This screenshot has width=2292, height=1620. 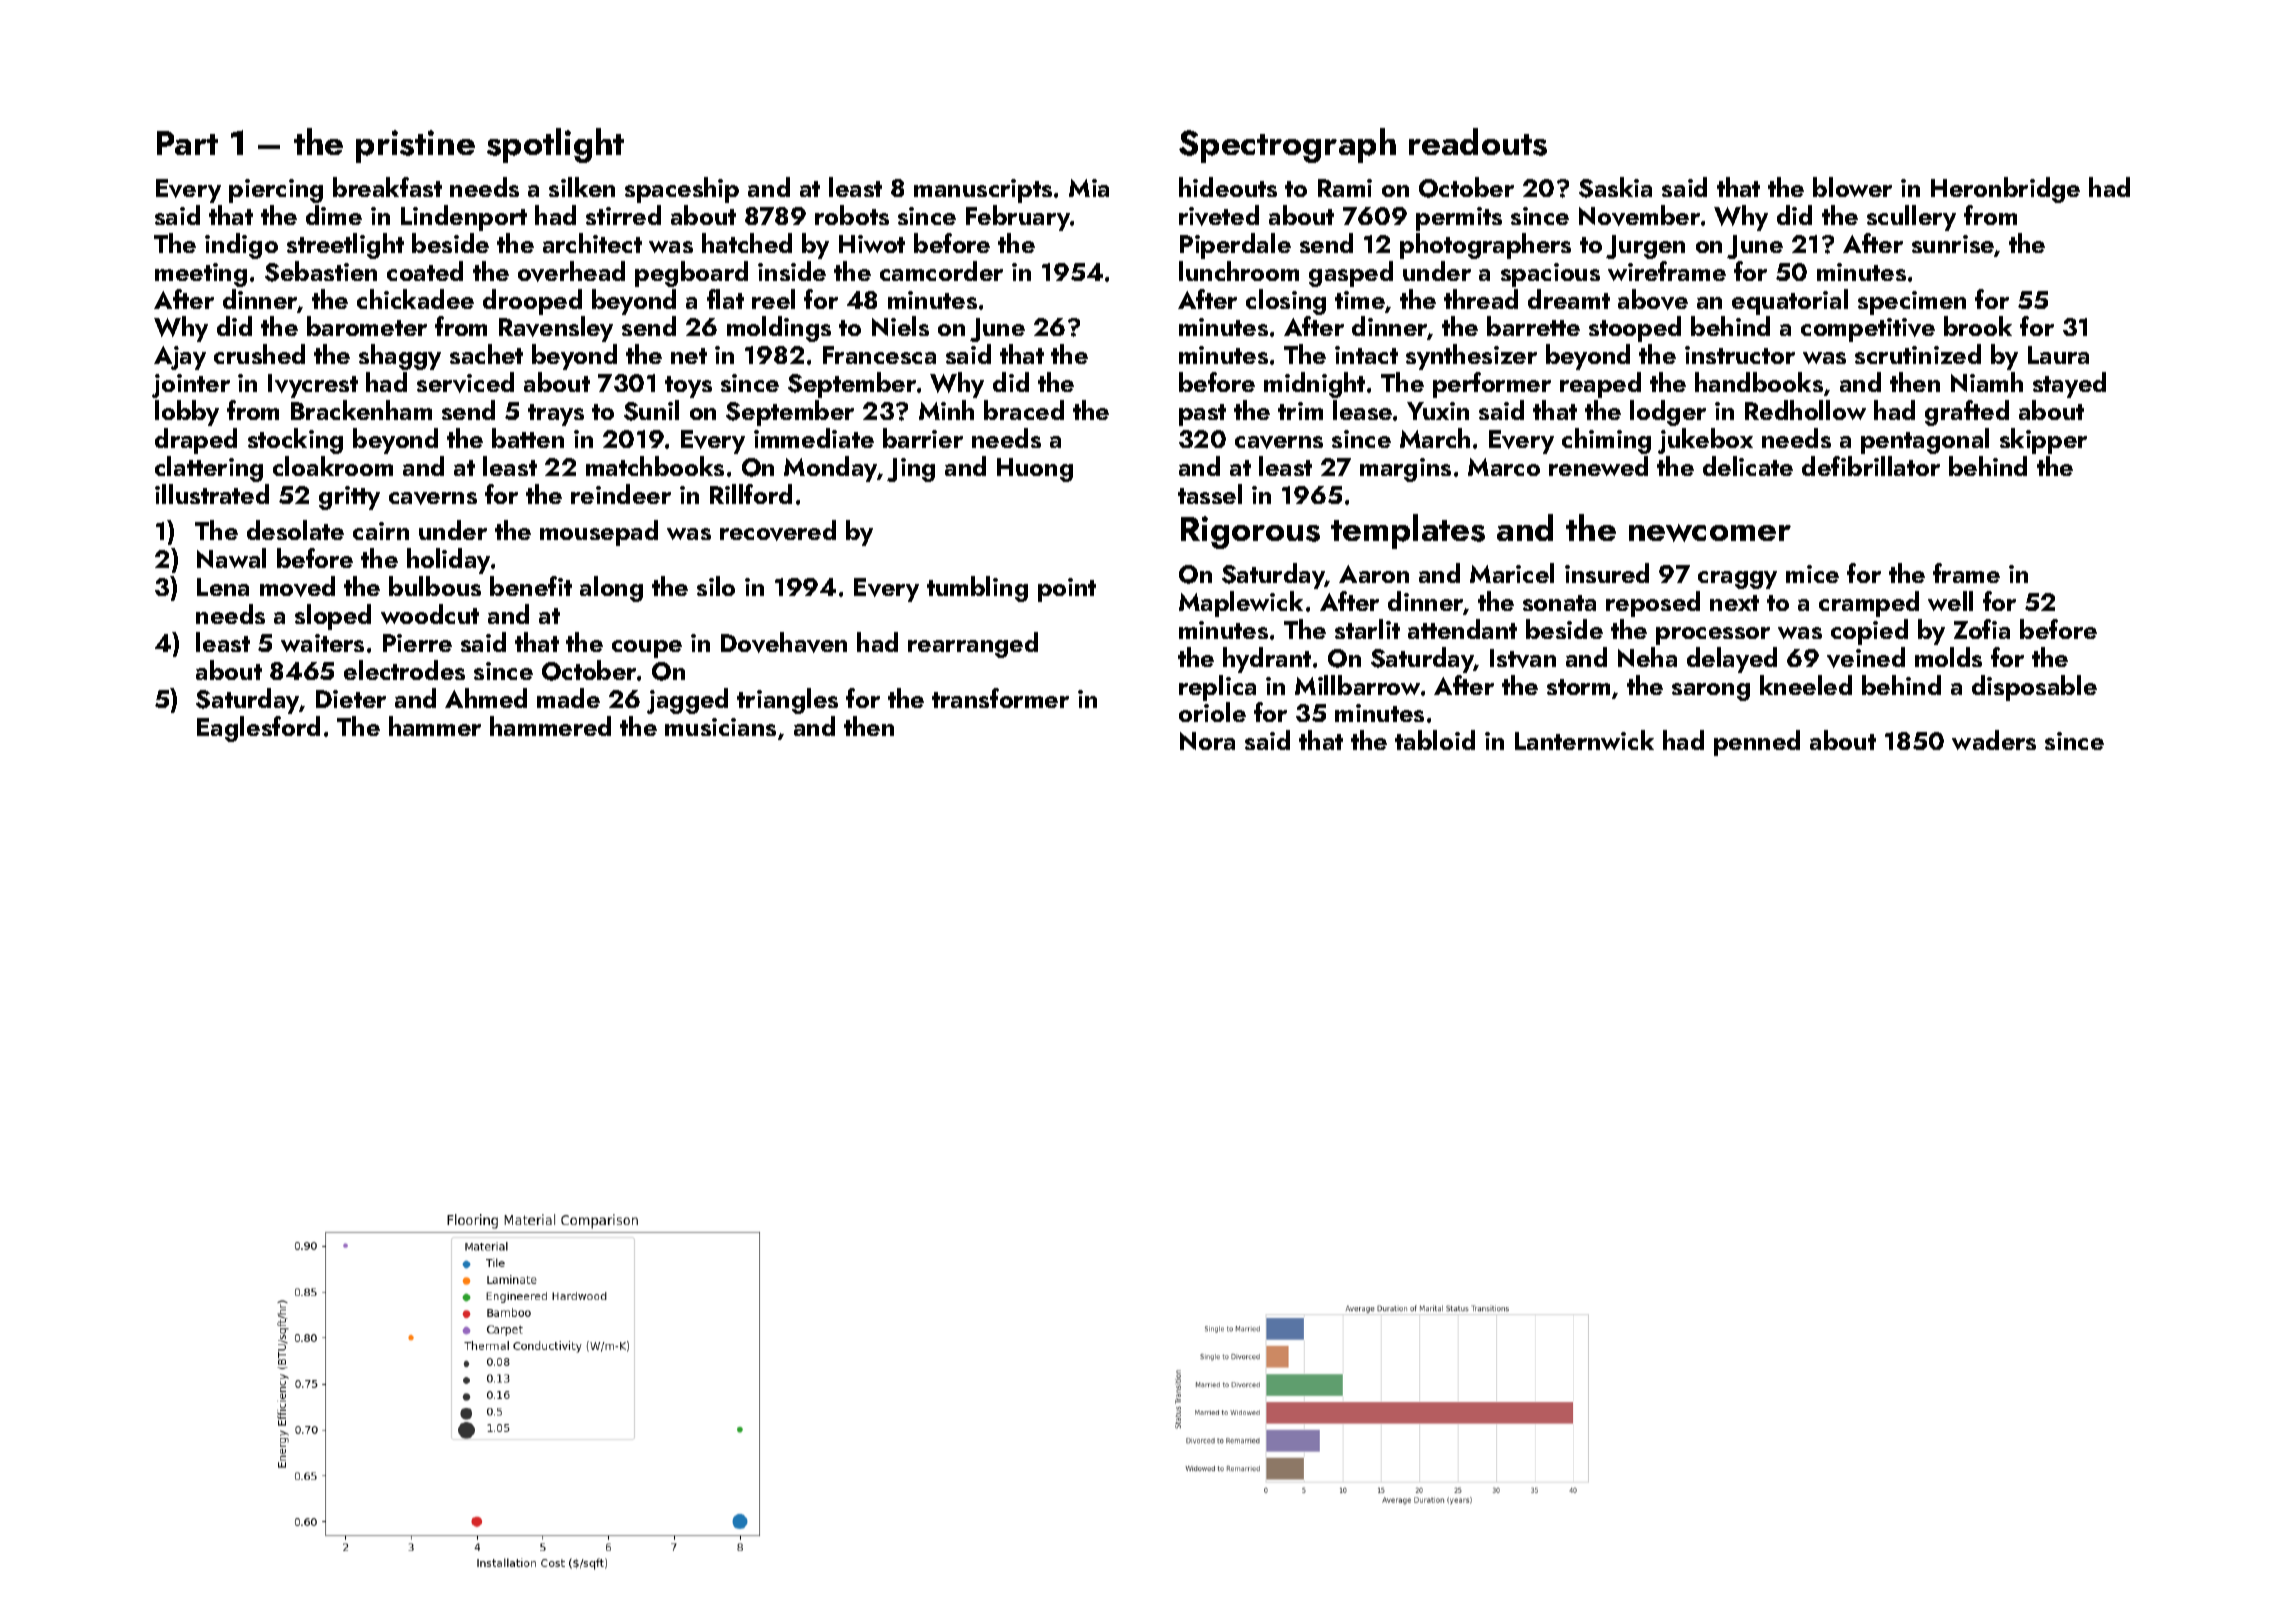 What do you see at coordinates (415, 146) in the screenshot?
I see `pristine` at bounding box center [415, 146].
